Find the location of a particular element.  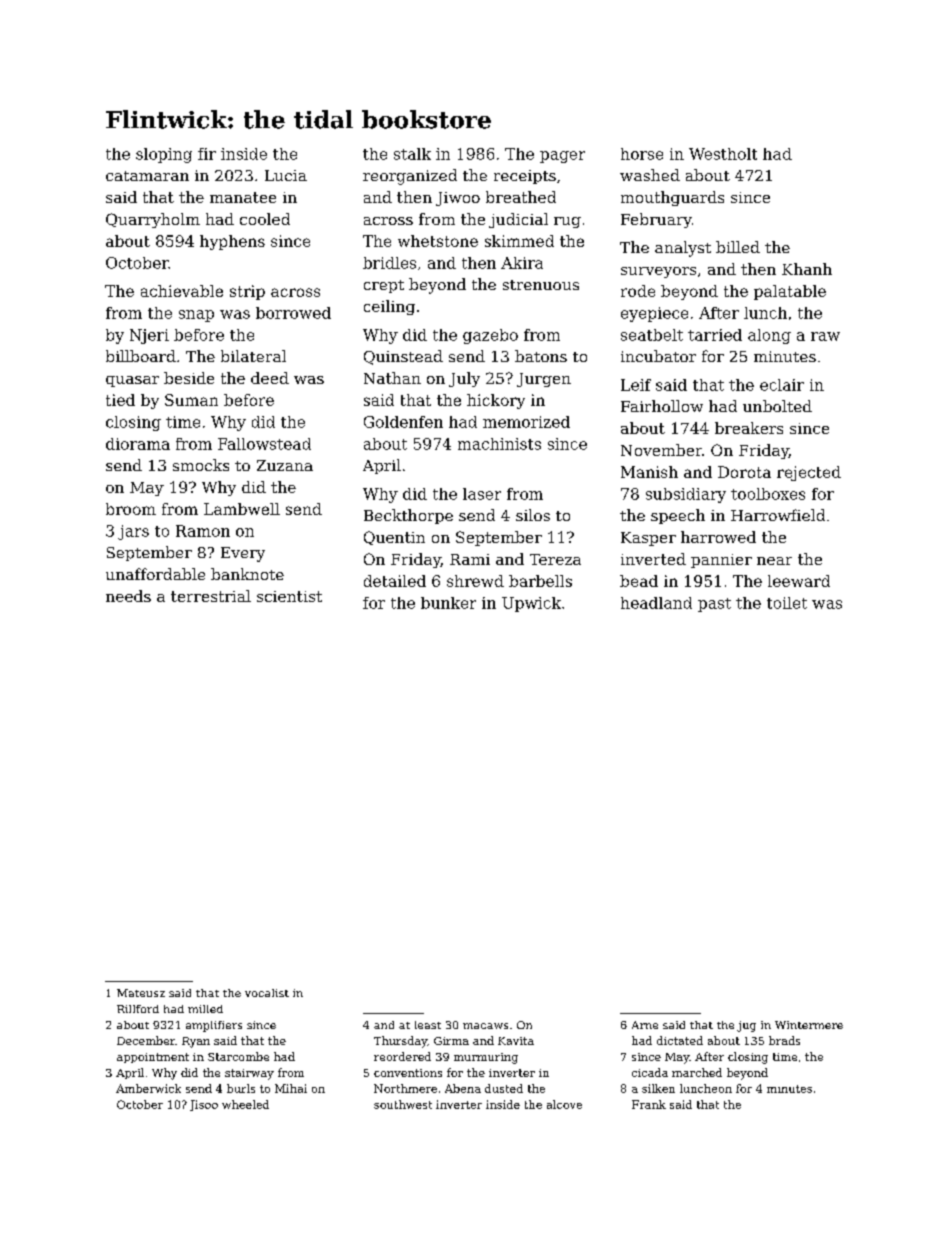

bunker is located at coordinates (448, 603).
